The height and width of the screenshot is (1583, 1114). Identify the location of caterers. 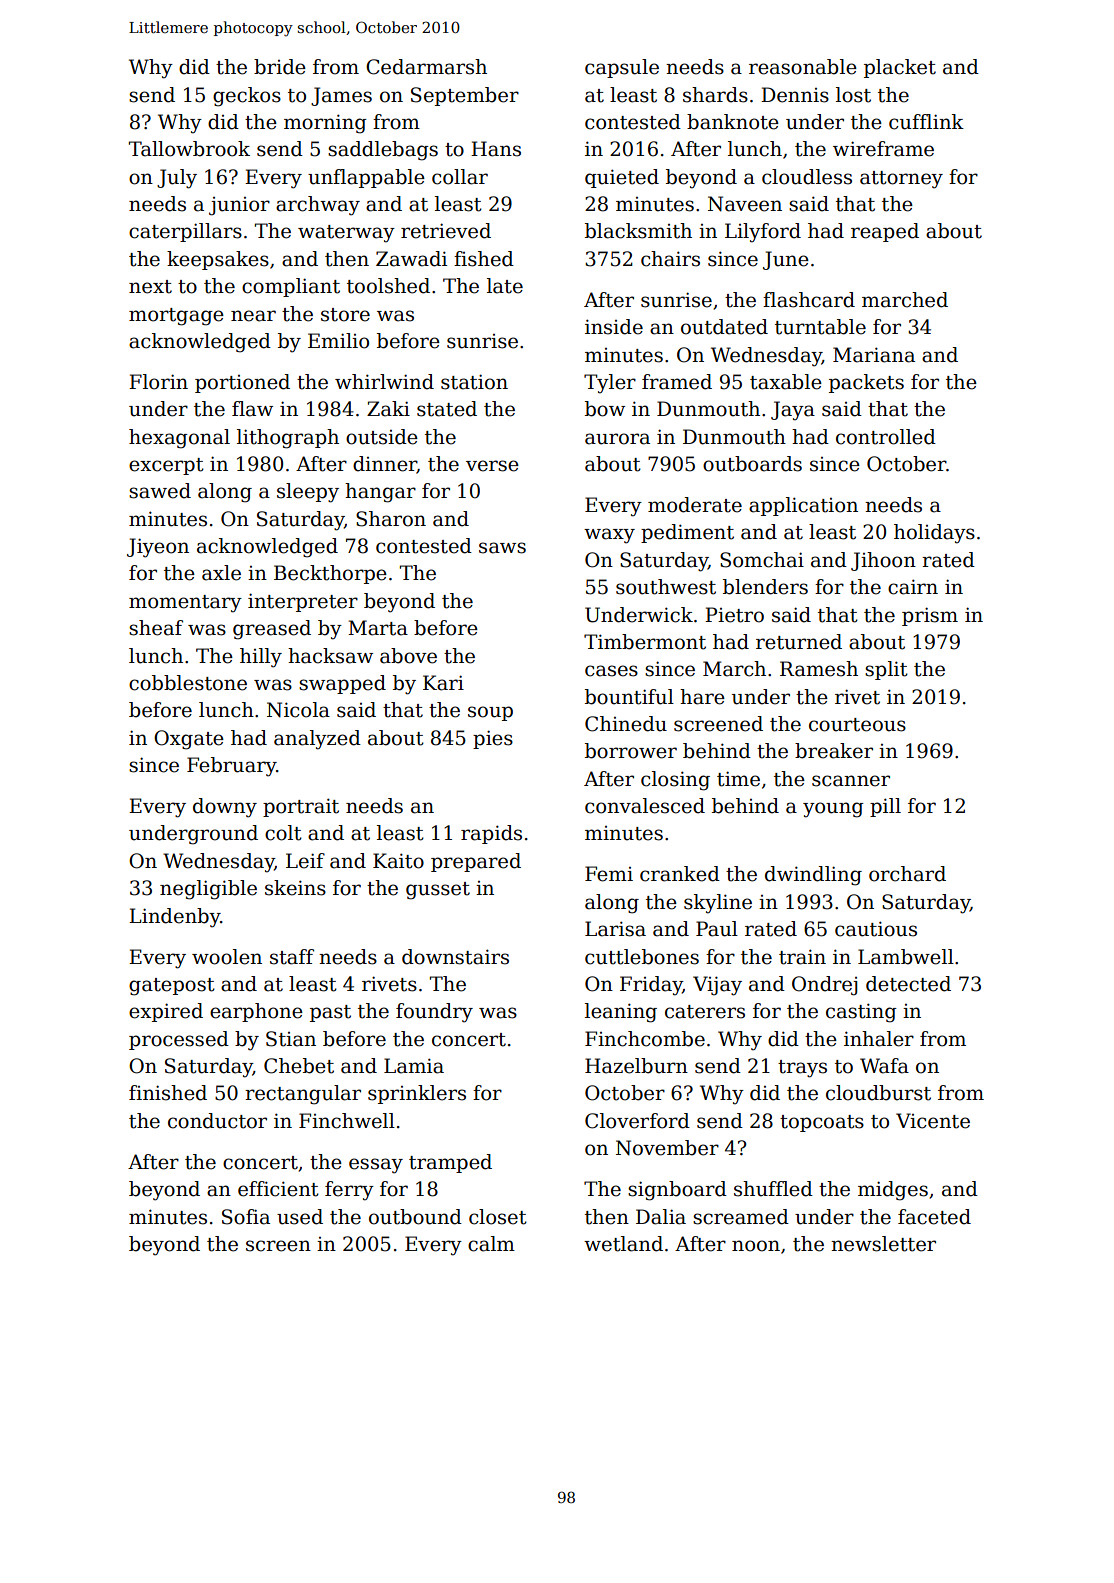
(705, 1012).
